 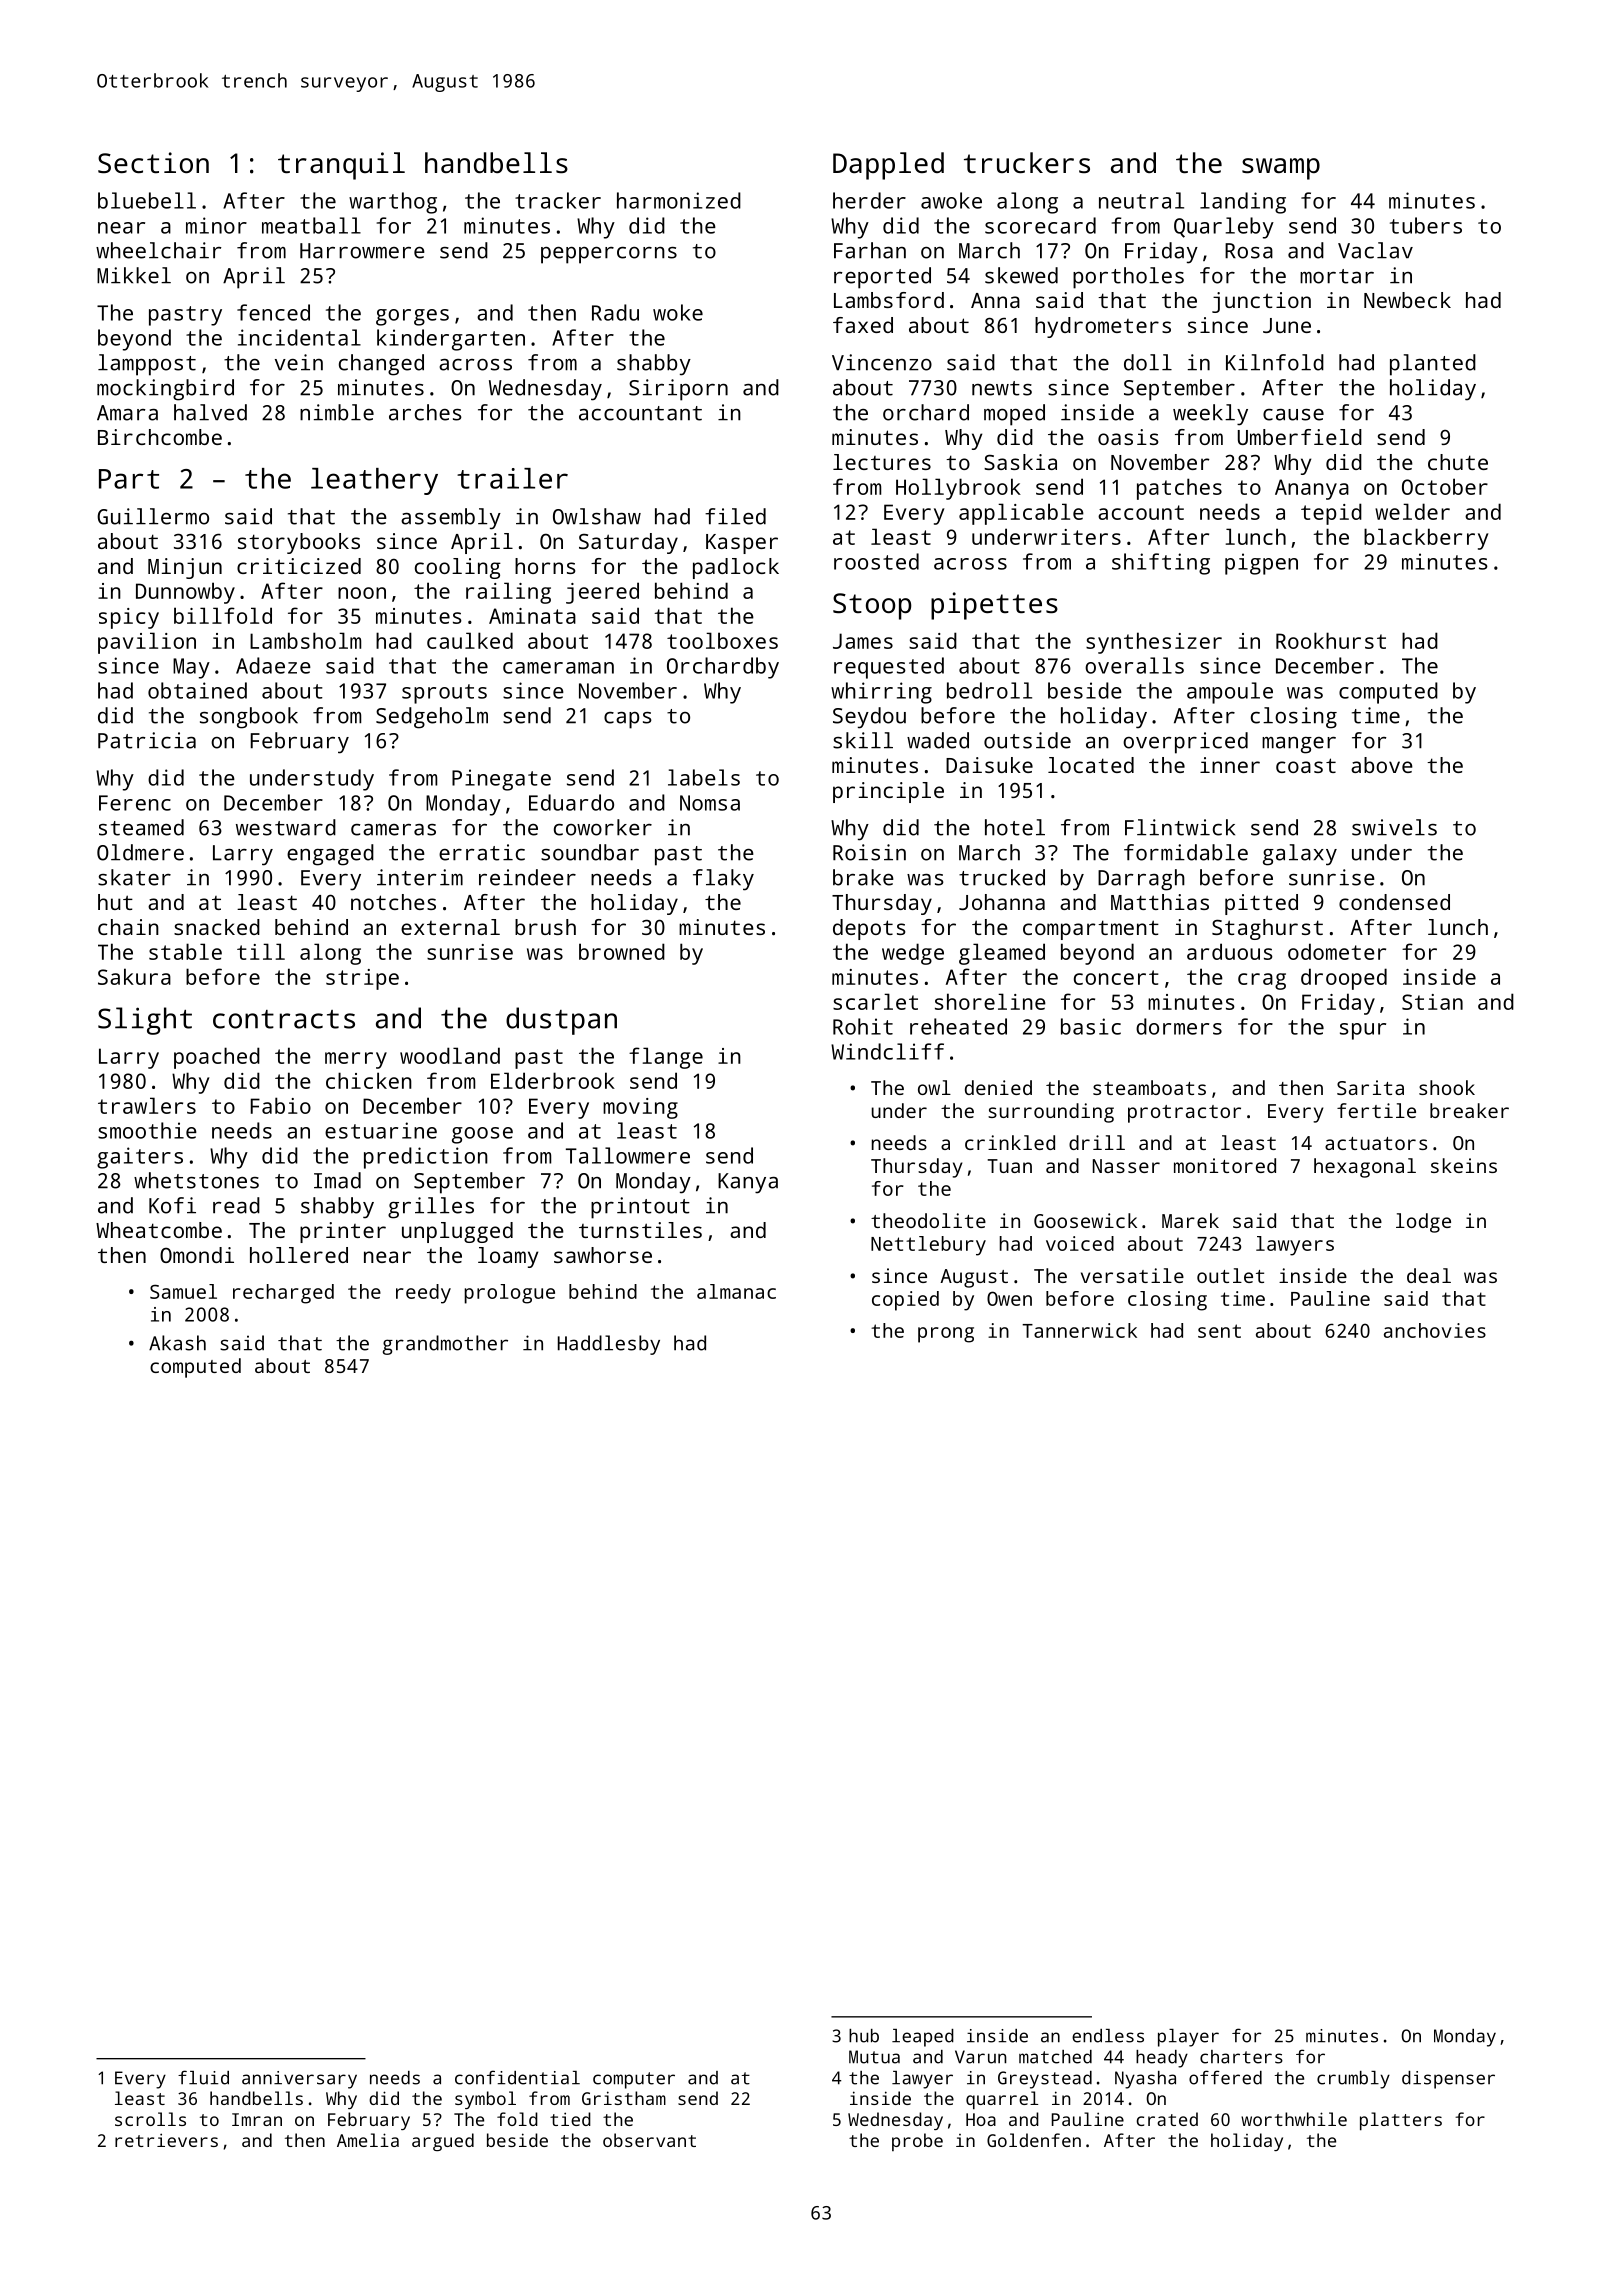 I want to click on neutral, so click(x=1141, y=200).
